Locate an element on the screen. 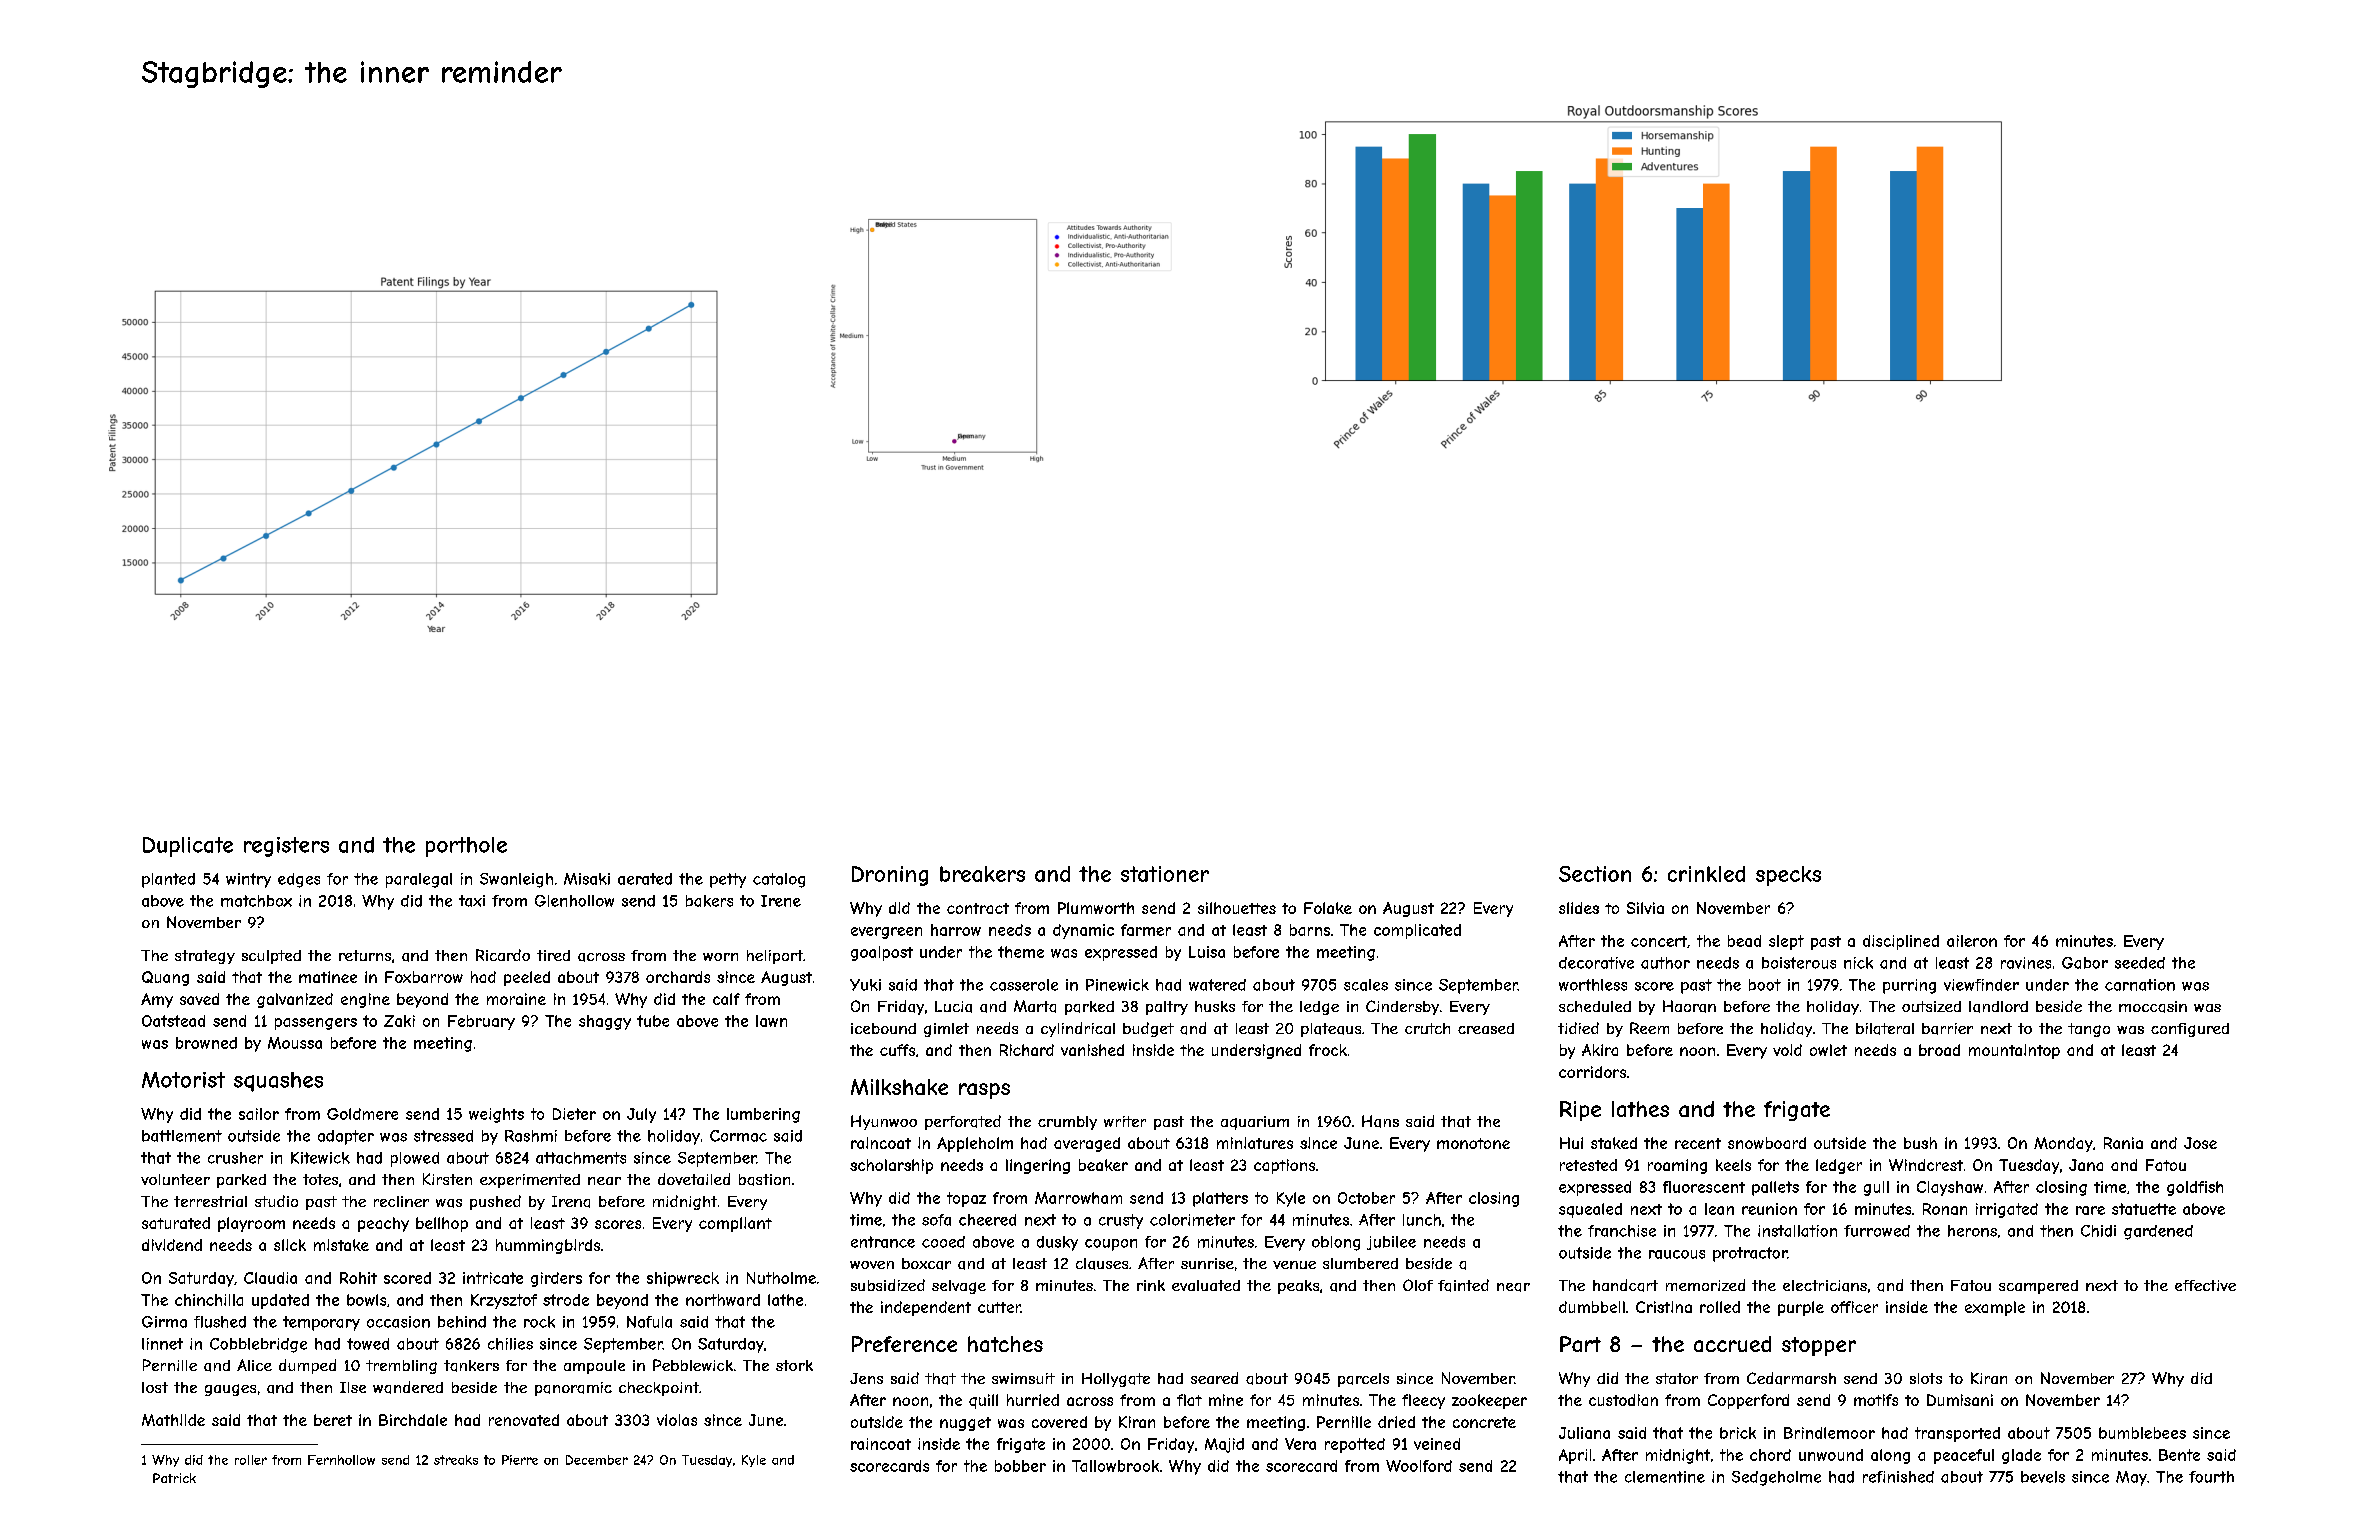 The image size is (2380, 1540). herons is located at coordinates (1972, 1231).
